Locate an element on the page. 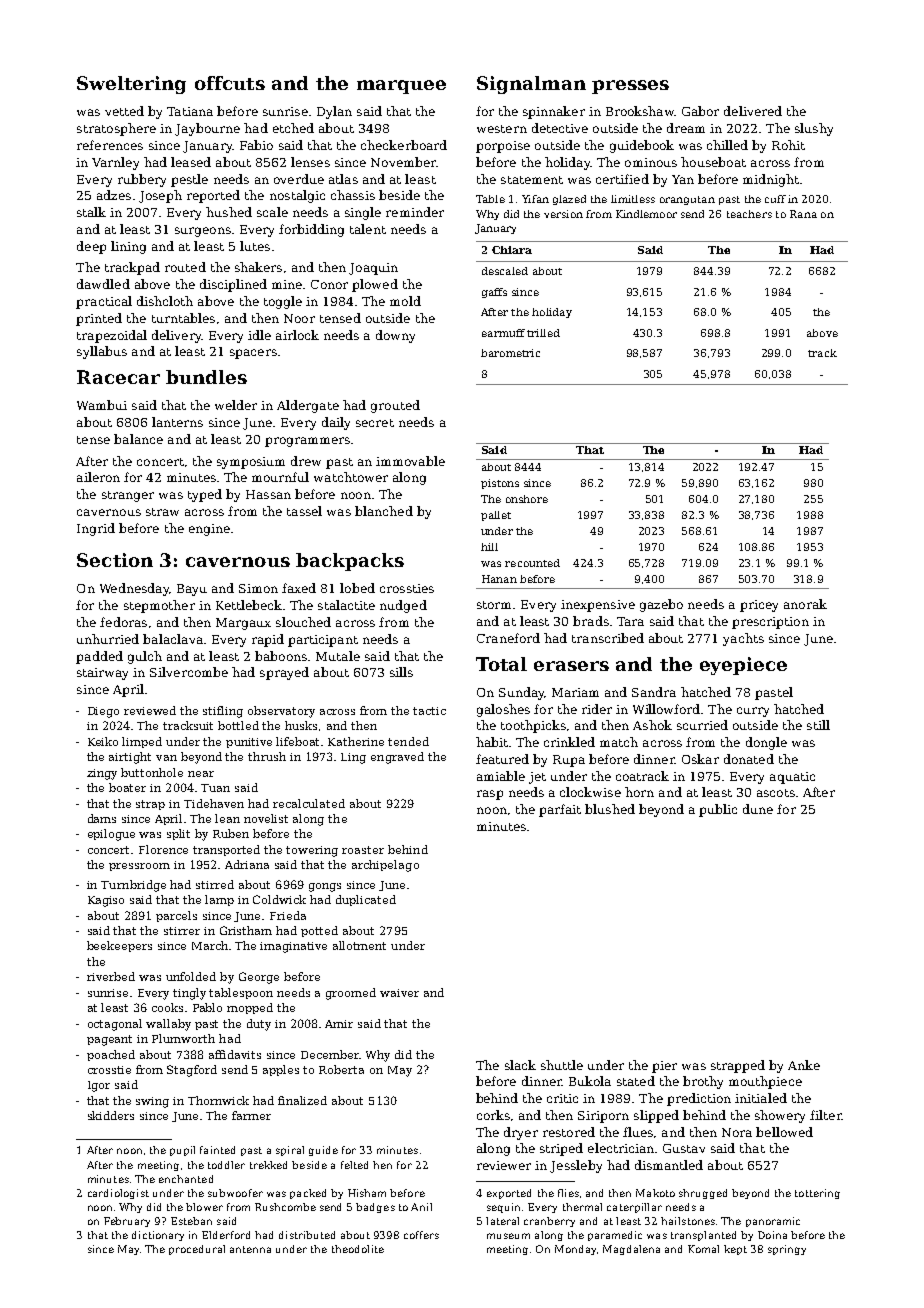 The image size is (924, 1308). vetted is located at coordinates (124, 111).
